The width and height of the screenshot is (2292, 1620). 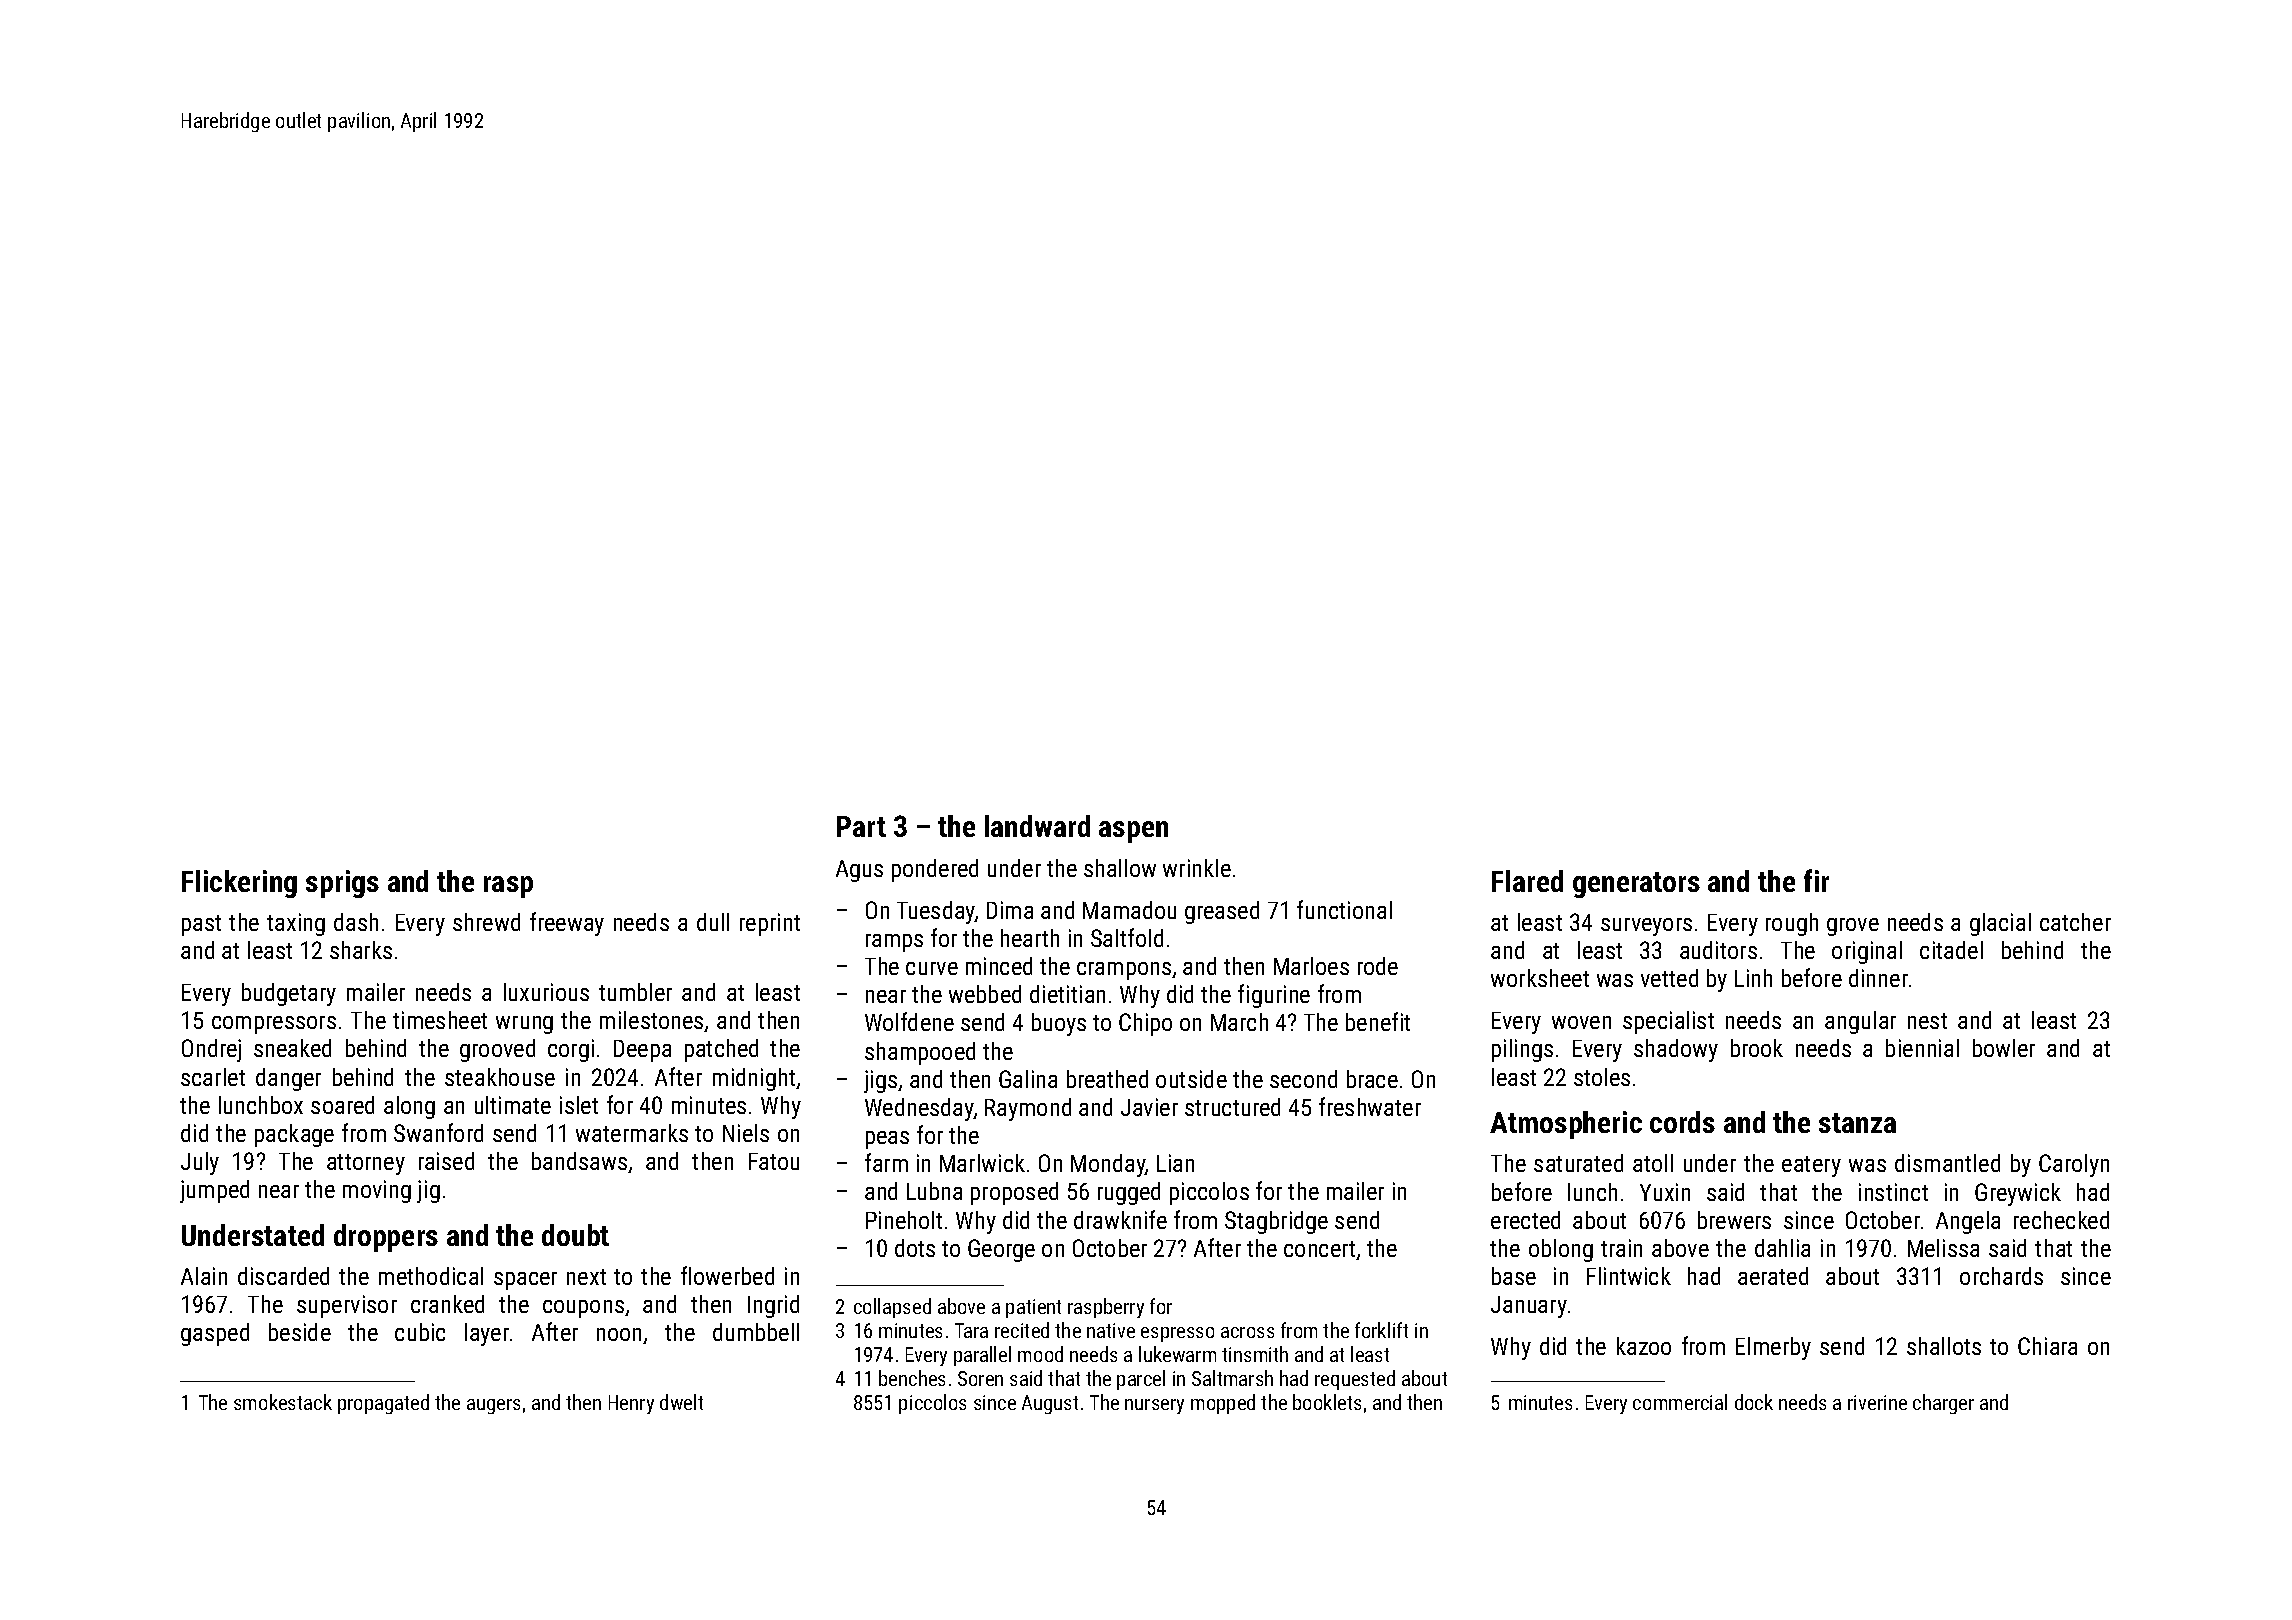 What do you see at coordinates (1927, 1021) in the screenshot?
I see `nest` at bounding box center [1927, 1021].
